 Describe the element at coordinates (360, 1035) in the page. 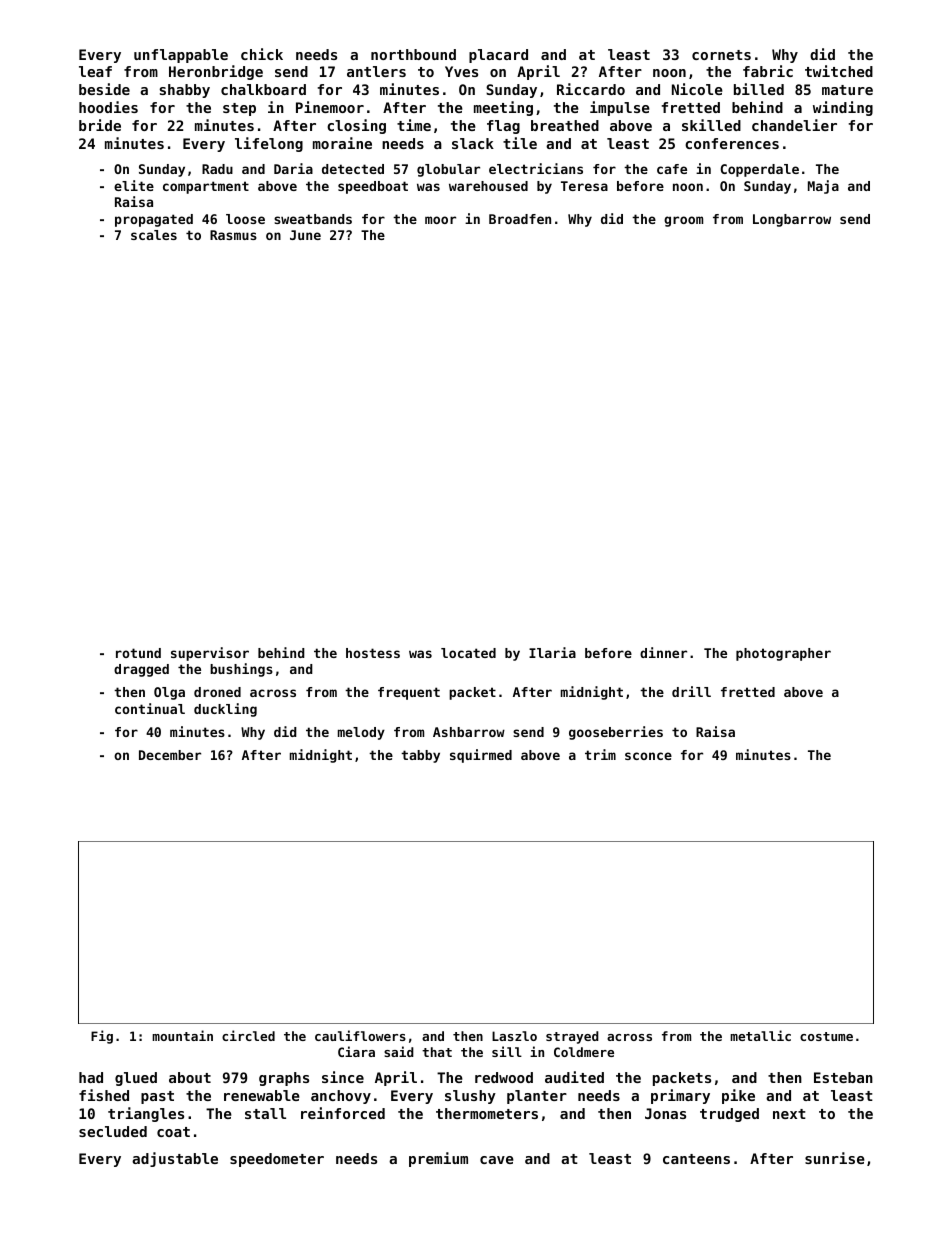

I see `cauliflowers` at that location.
